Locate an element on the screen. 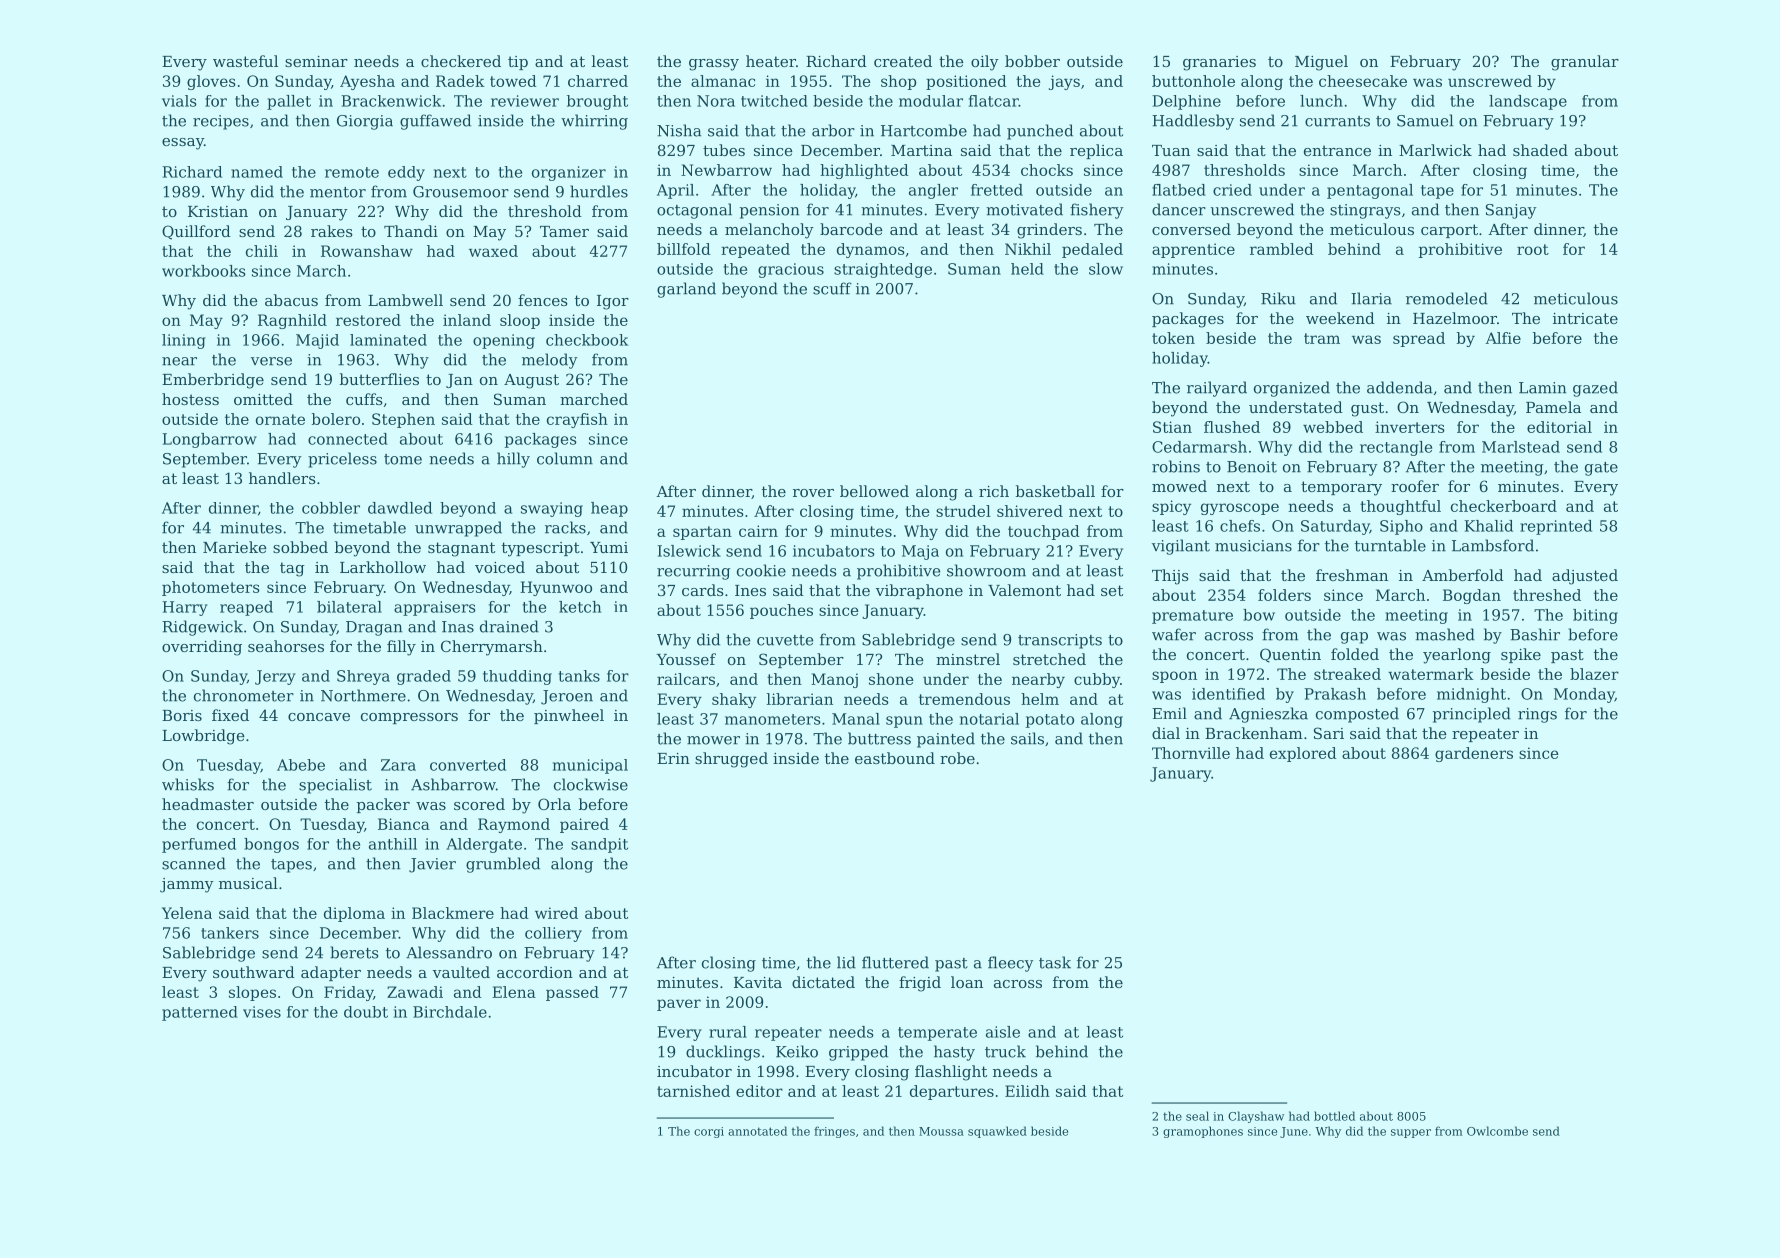 Image resolution: width=1780 pixels, height=1258 pixels. dawdled is located at coordinates (400, 508).
